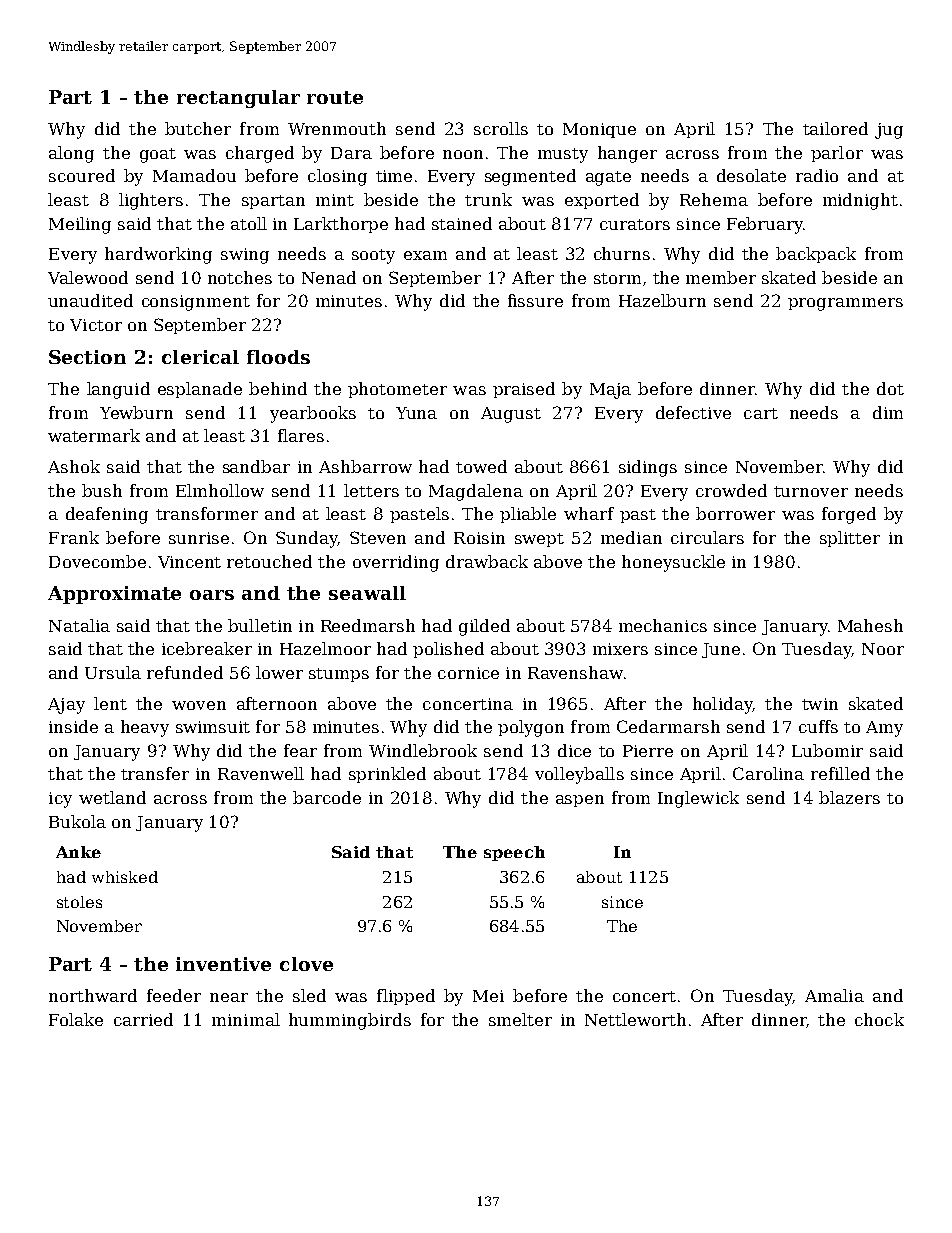 The width and height of the screenshot is (952, 1233). Describe the element at coordinates (260, 154) in the screenshot. I see `charged` at that location.
